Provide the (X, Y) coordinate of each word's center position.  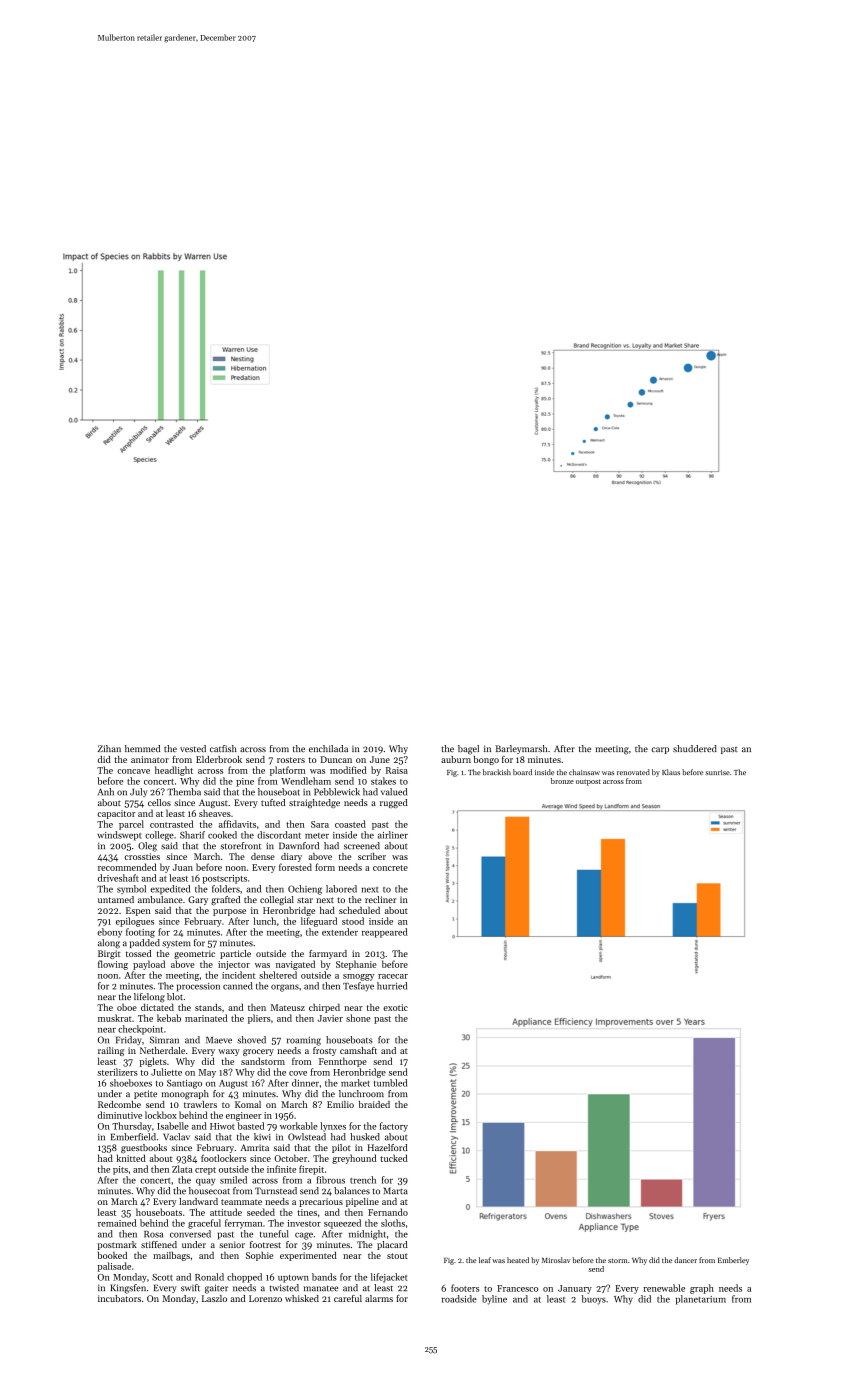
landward (198, 1201)
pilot (341, 1148)
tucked (394, 1158)
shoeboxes (131, 1083)
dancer (685, 1260)
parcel (131, 825)
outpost (588, 782)
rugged (394, 803)
